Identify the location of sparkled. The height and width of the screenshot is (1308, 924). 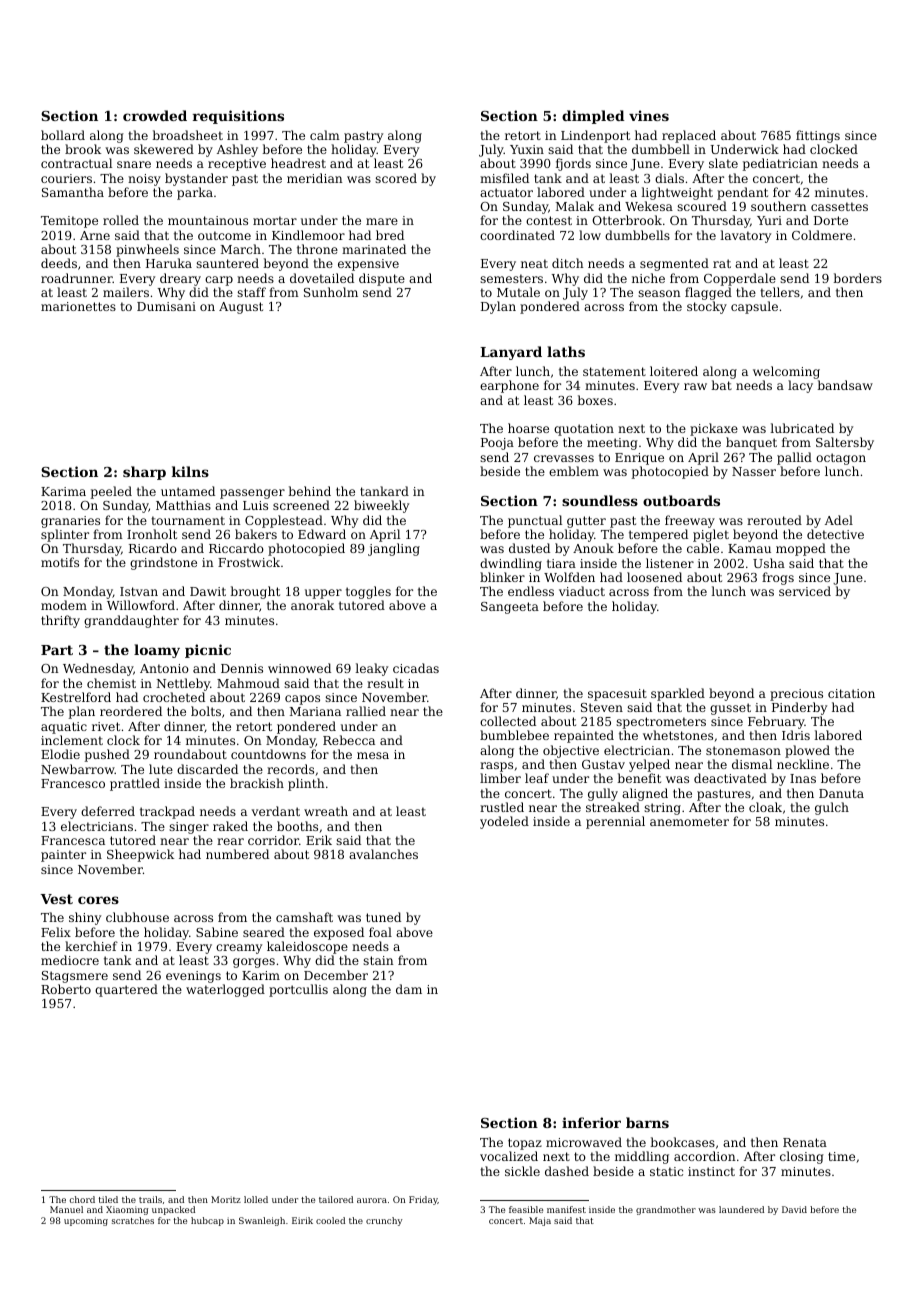
(678, 694).
